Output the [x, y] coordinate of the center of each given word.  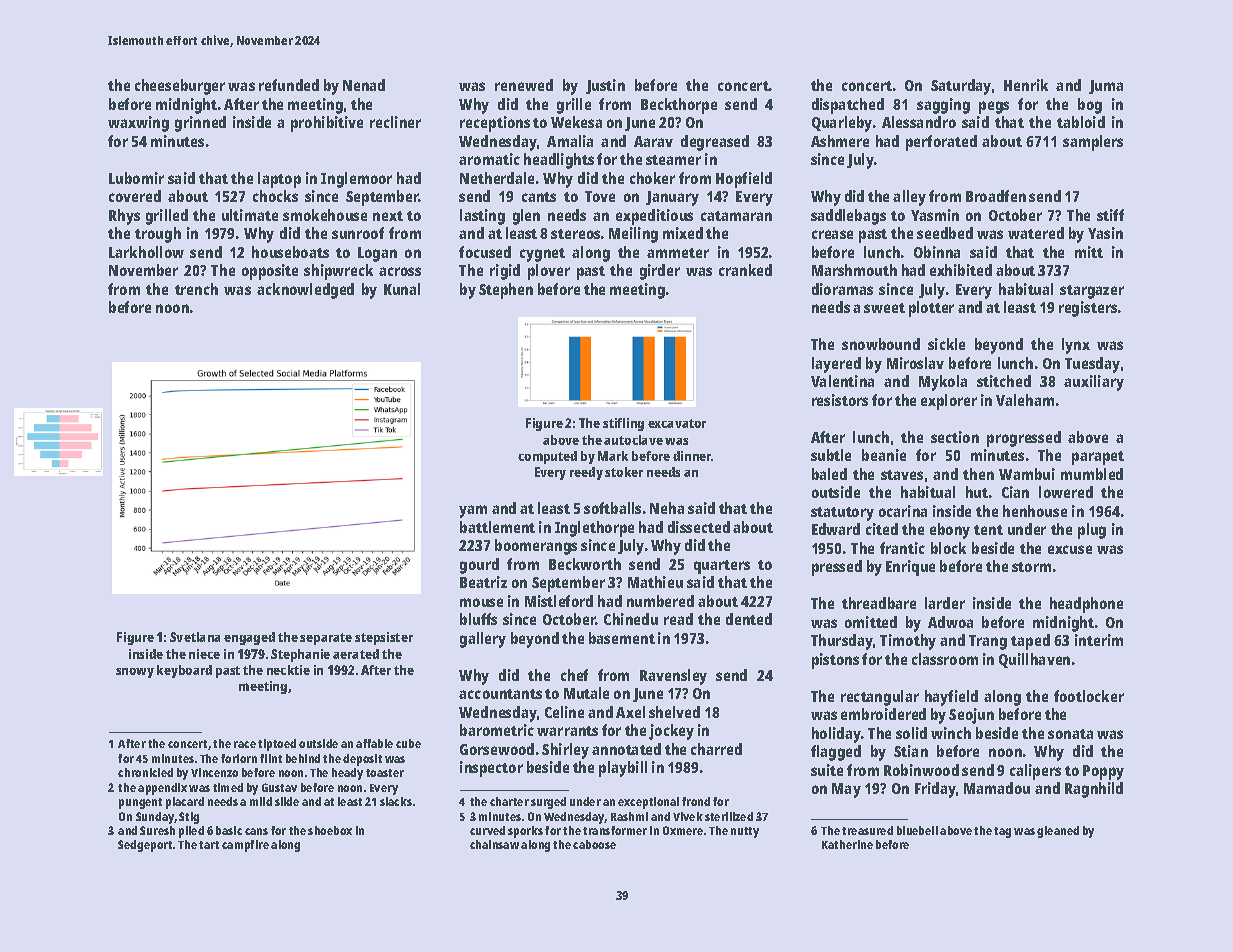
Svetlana [195, 637]
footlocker [1089, 696]
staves [902, 475]
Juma [1106, 87]
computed [547, 457]
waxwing [138, 124]
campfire [245, 846]
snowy [135, 673]
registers [1088, 309]
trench [196, 289]
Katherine [847, 844]
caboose [594, 844]
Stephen [506, 291]
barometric [497, 730]
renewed [524, 85]
